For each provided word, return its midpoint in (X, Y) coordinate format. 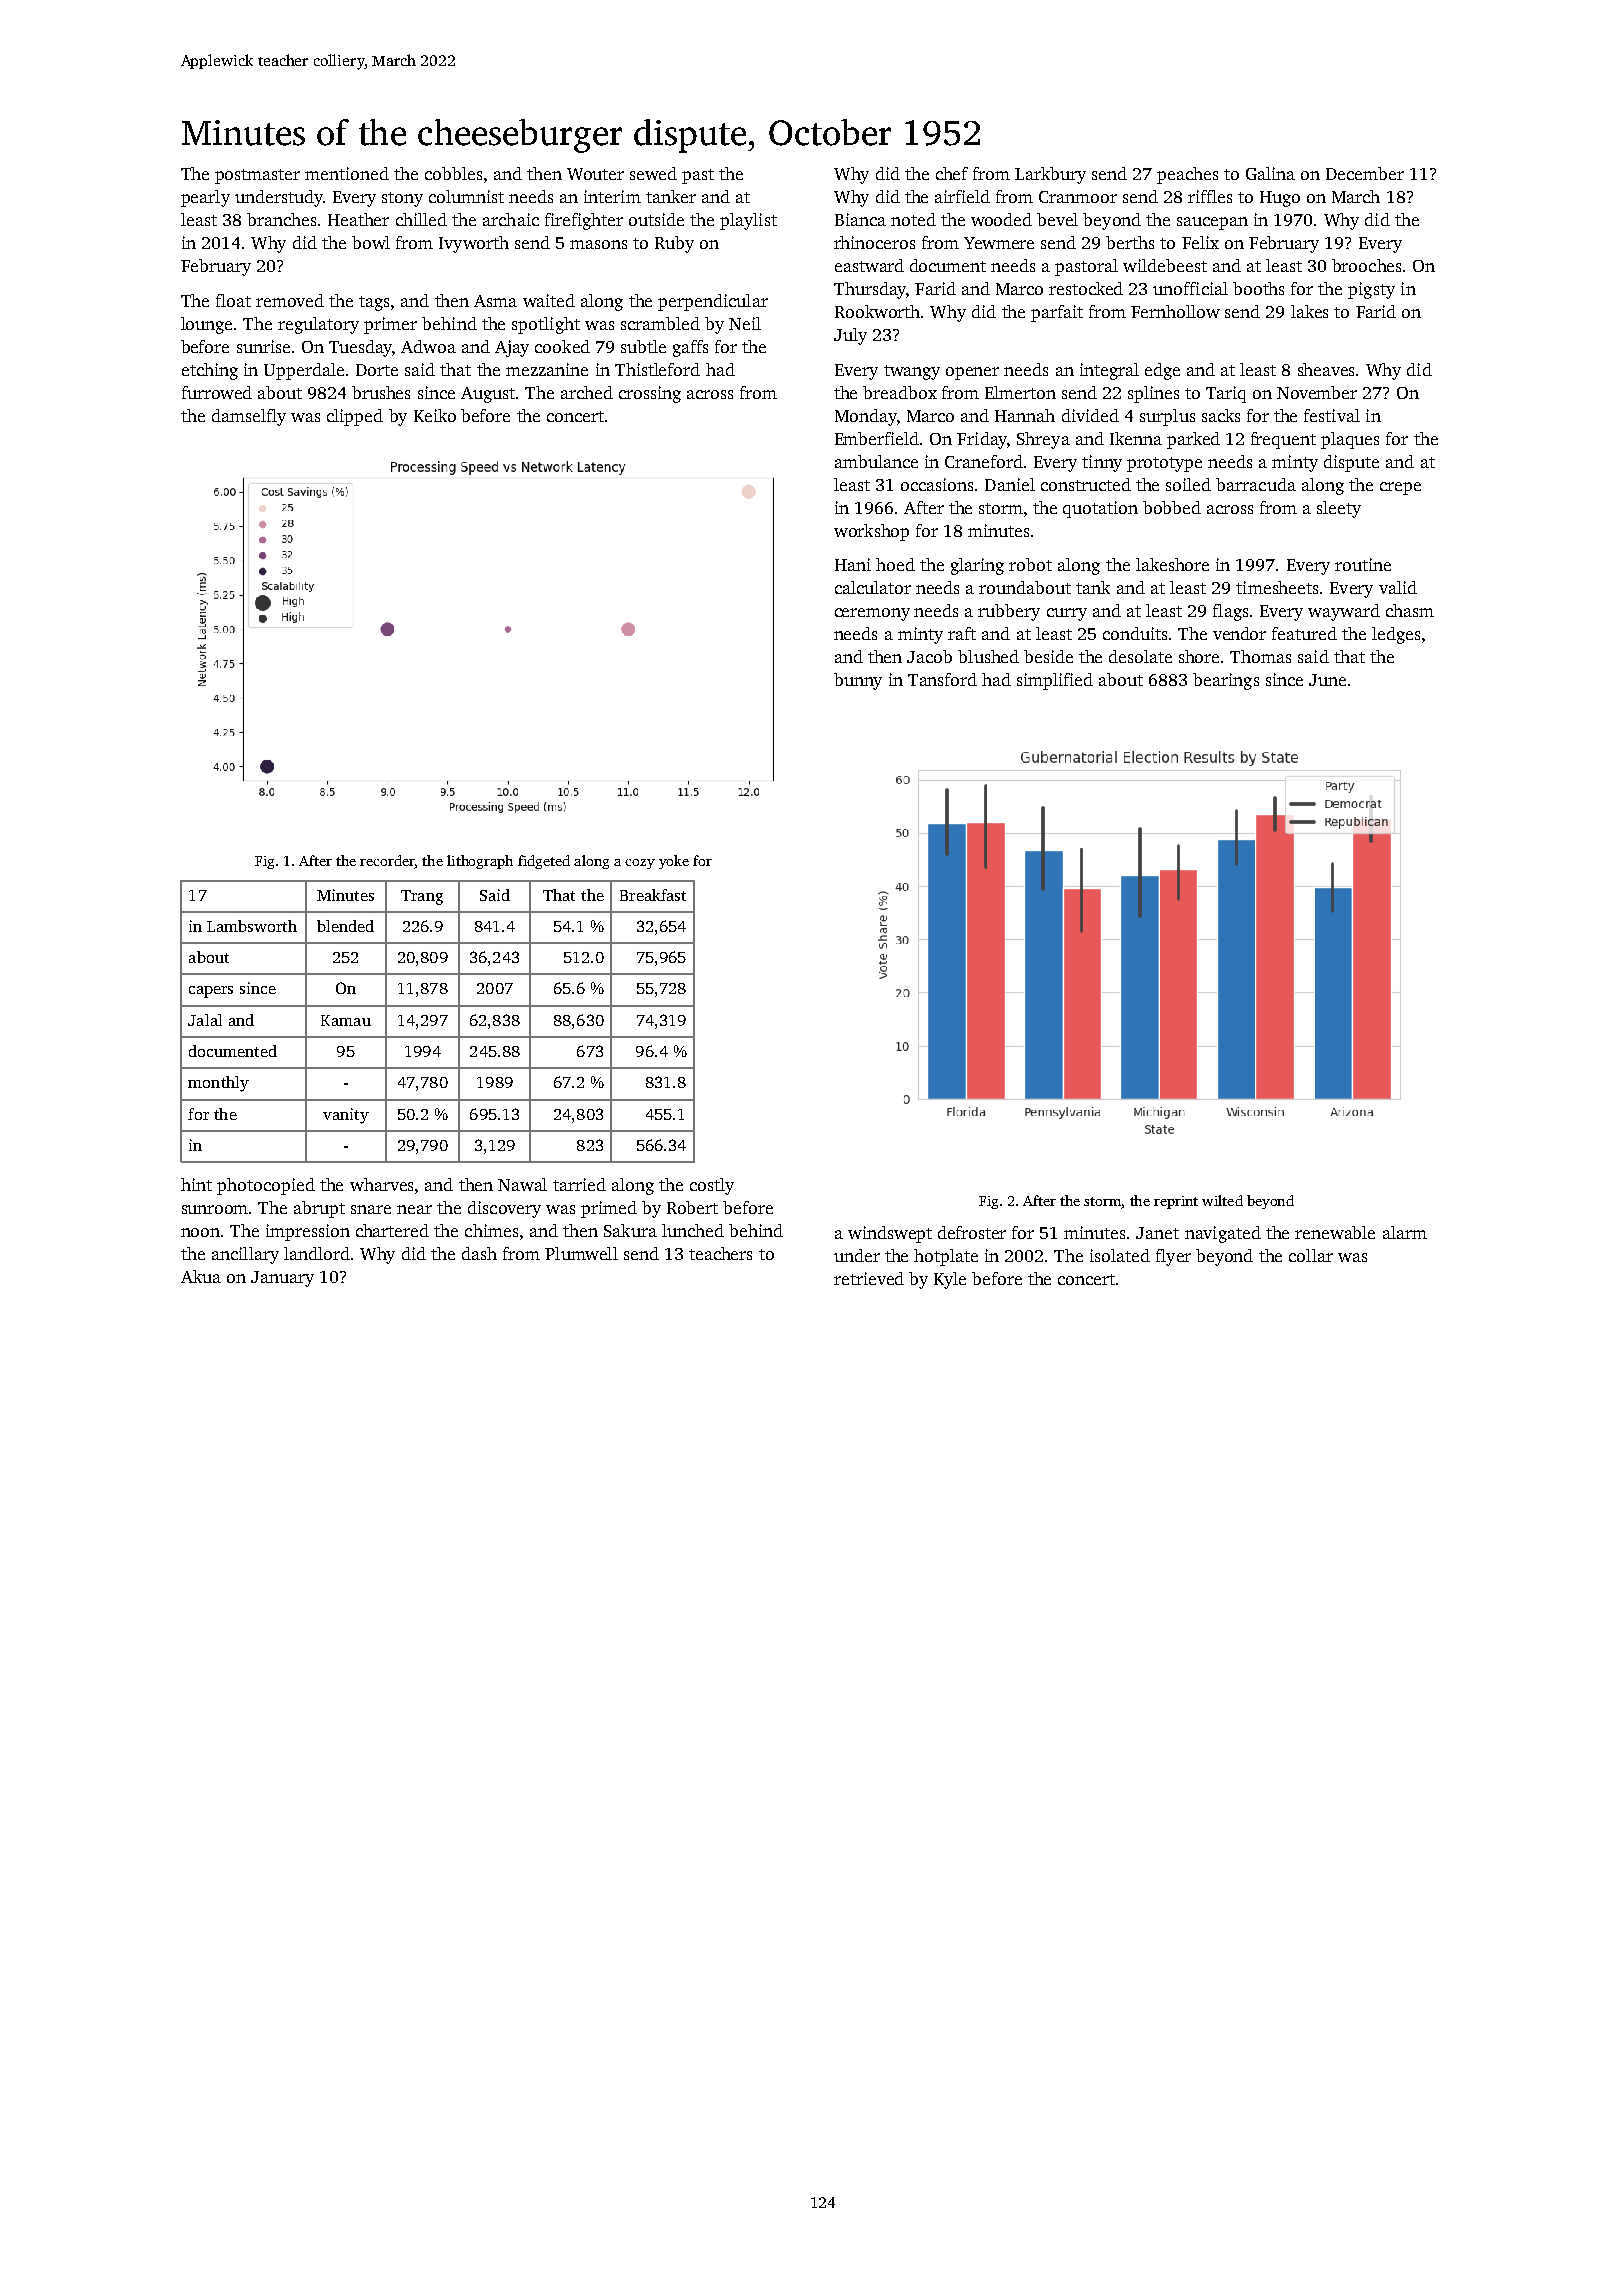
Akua (201, 1276)
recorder (387, 860)
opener (972, 373)
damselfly (249, 417)
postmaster (257, 176)
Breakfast (653, 895)
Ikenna (1136, 438)
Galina (1270, 173)
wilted (1222, 1200)
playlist (748, 221)
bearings (1226, 681)
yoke (674, 862)
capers (211, 992)
